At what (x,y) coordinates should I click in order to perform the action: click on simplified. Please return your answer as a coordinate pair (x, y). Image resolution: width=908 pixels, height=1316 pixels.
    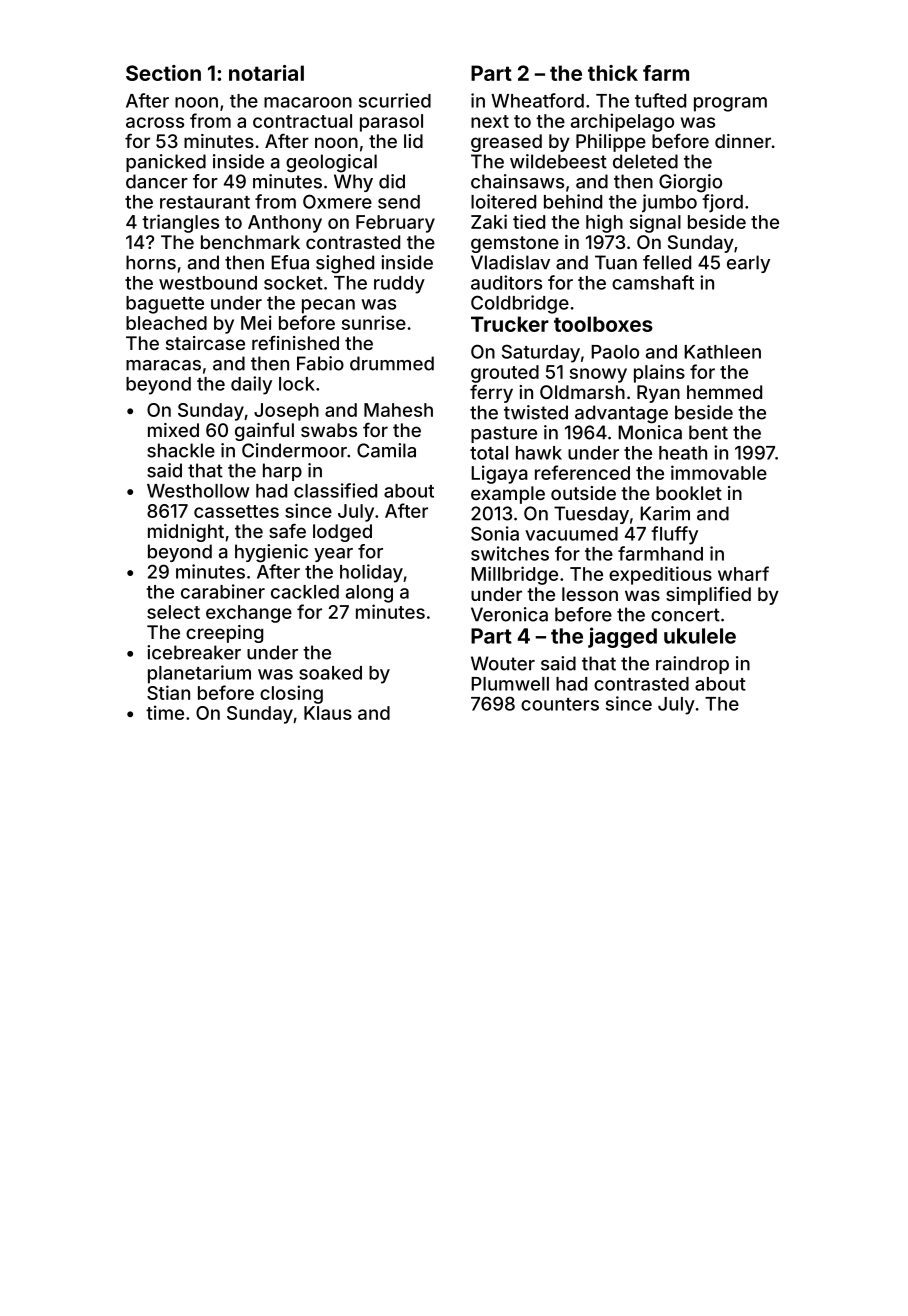
    Looking at the image, I should click on (708, 596).
